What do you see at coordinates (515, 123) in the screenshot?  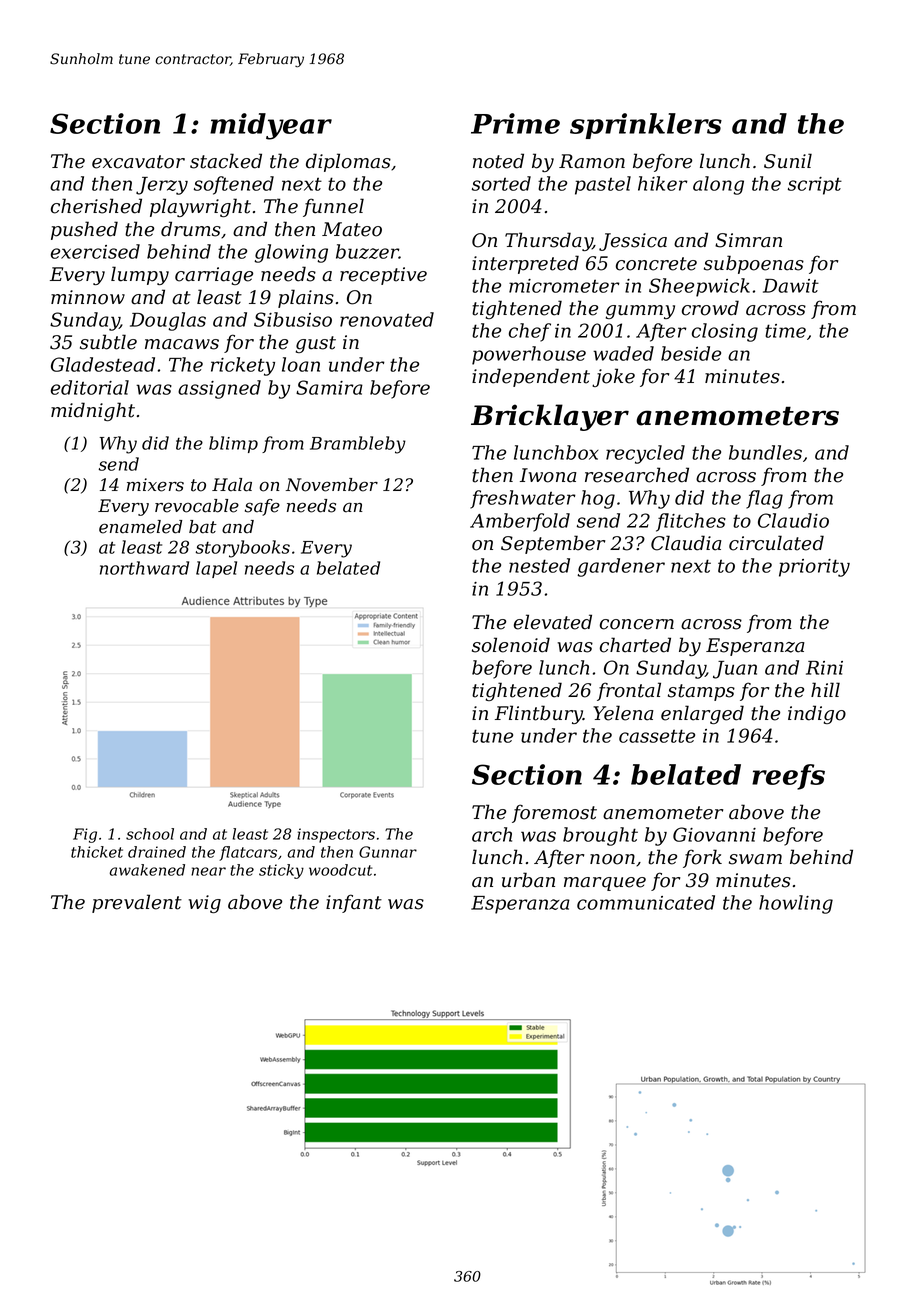 I see `Prime` at bounding box center [515, 123].
